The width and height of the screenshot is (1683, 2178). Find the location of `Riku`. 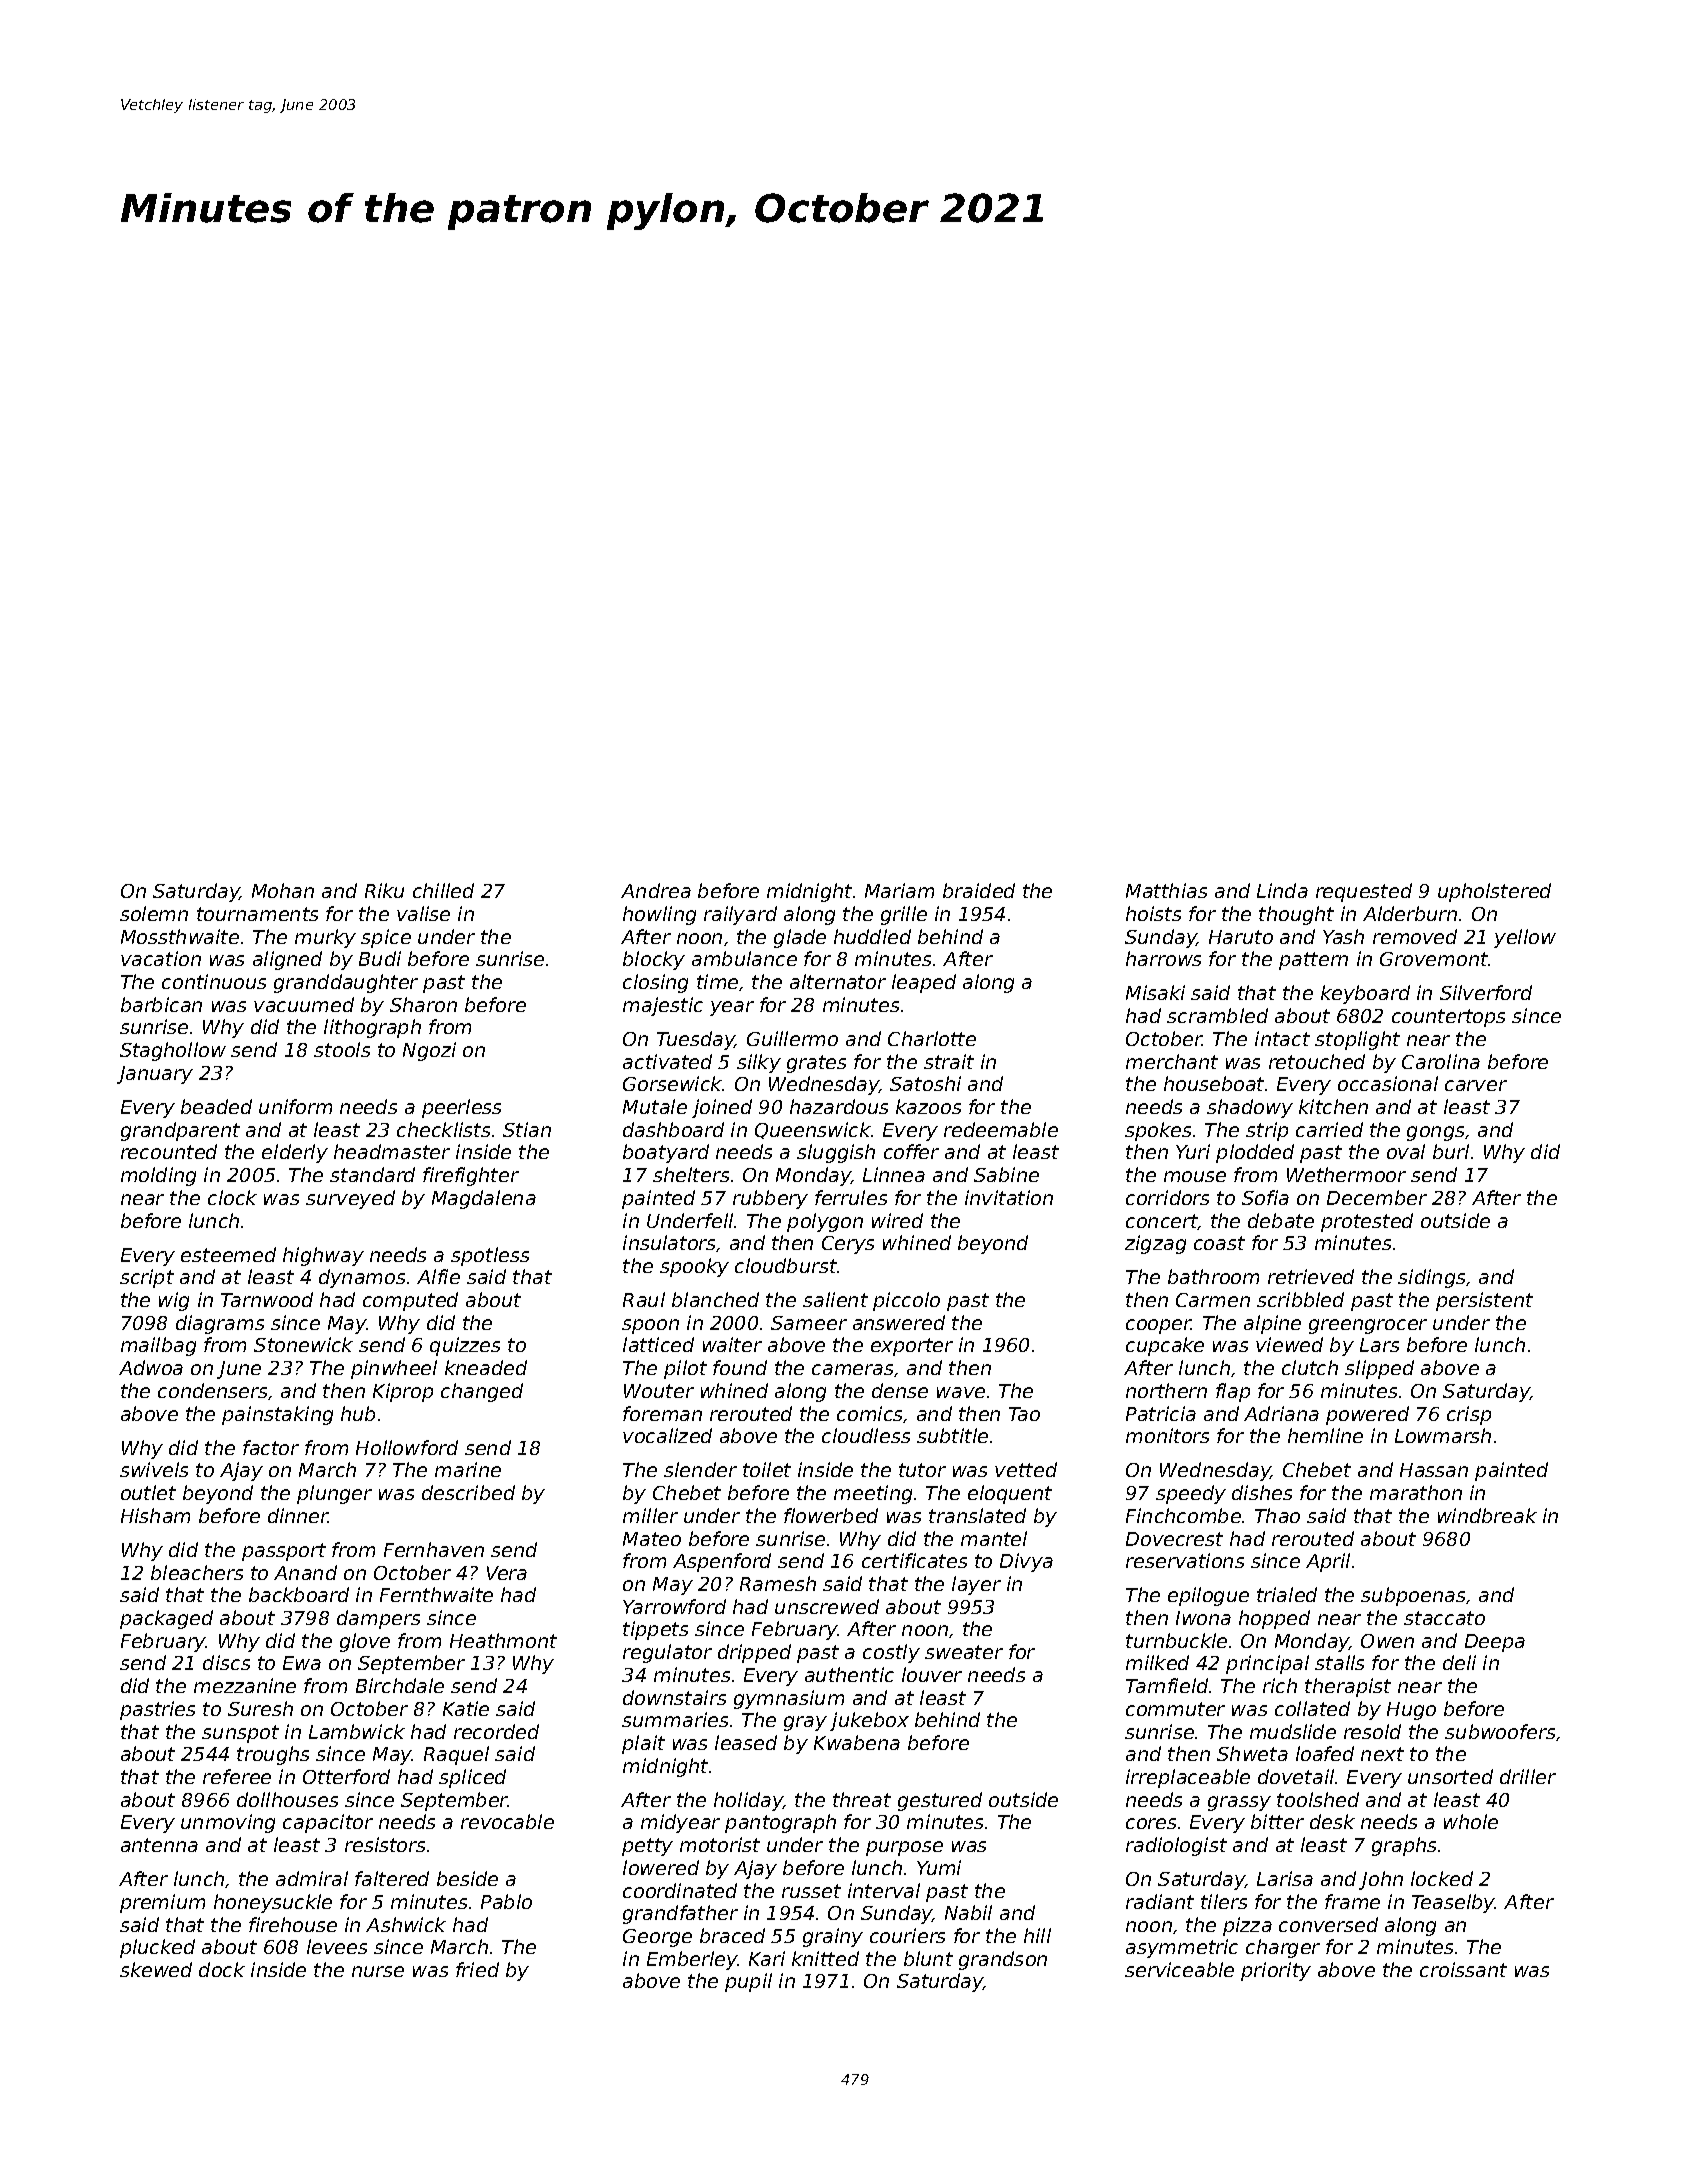

Riku is located at coordinates (384, 890).
